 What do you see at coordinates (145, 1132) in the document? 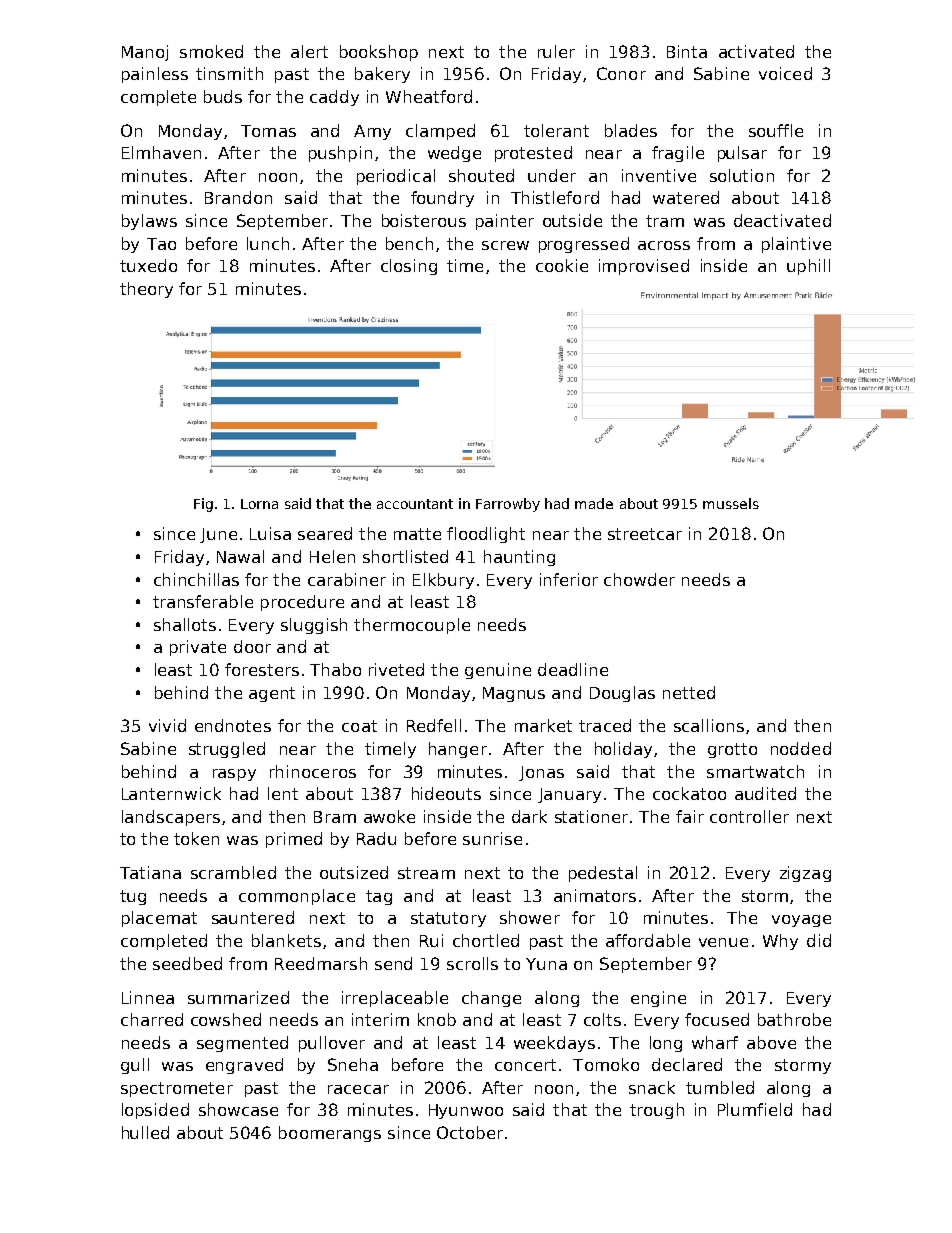
I see `hulled` at bounding box center [145, 1132].
